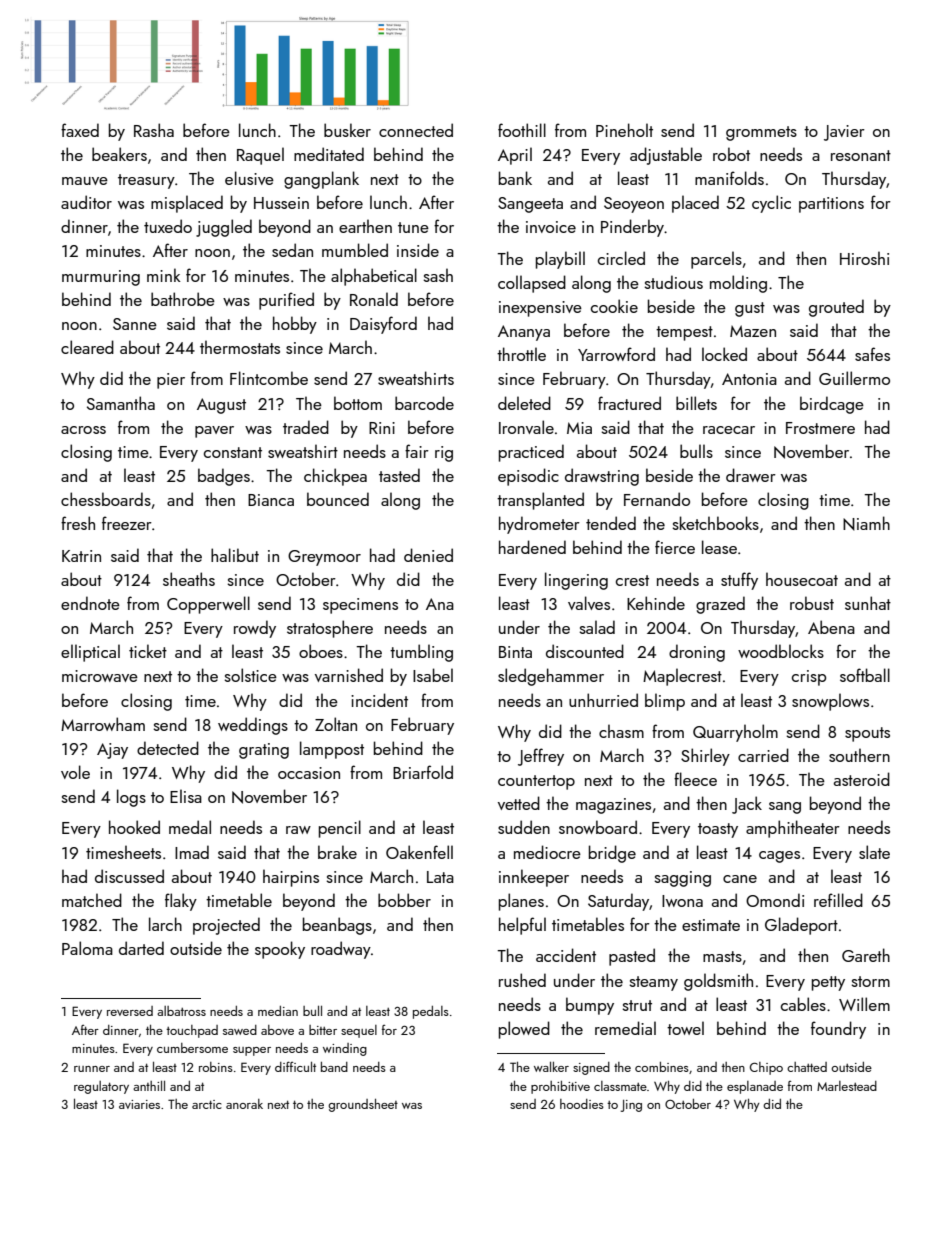  What do you see at coordinates (532, 284) in the image?
I see `collapsed` at bounding box center [532, 284].
